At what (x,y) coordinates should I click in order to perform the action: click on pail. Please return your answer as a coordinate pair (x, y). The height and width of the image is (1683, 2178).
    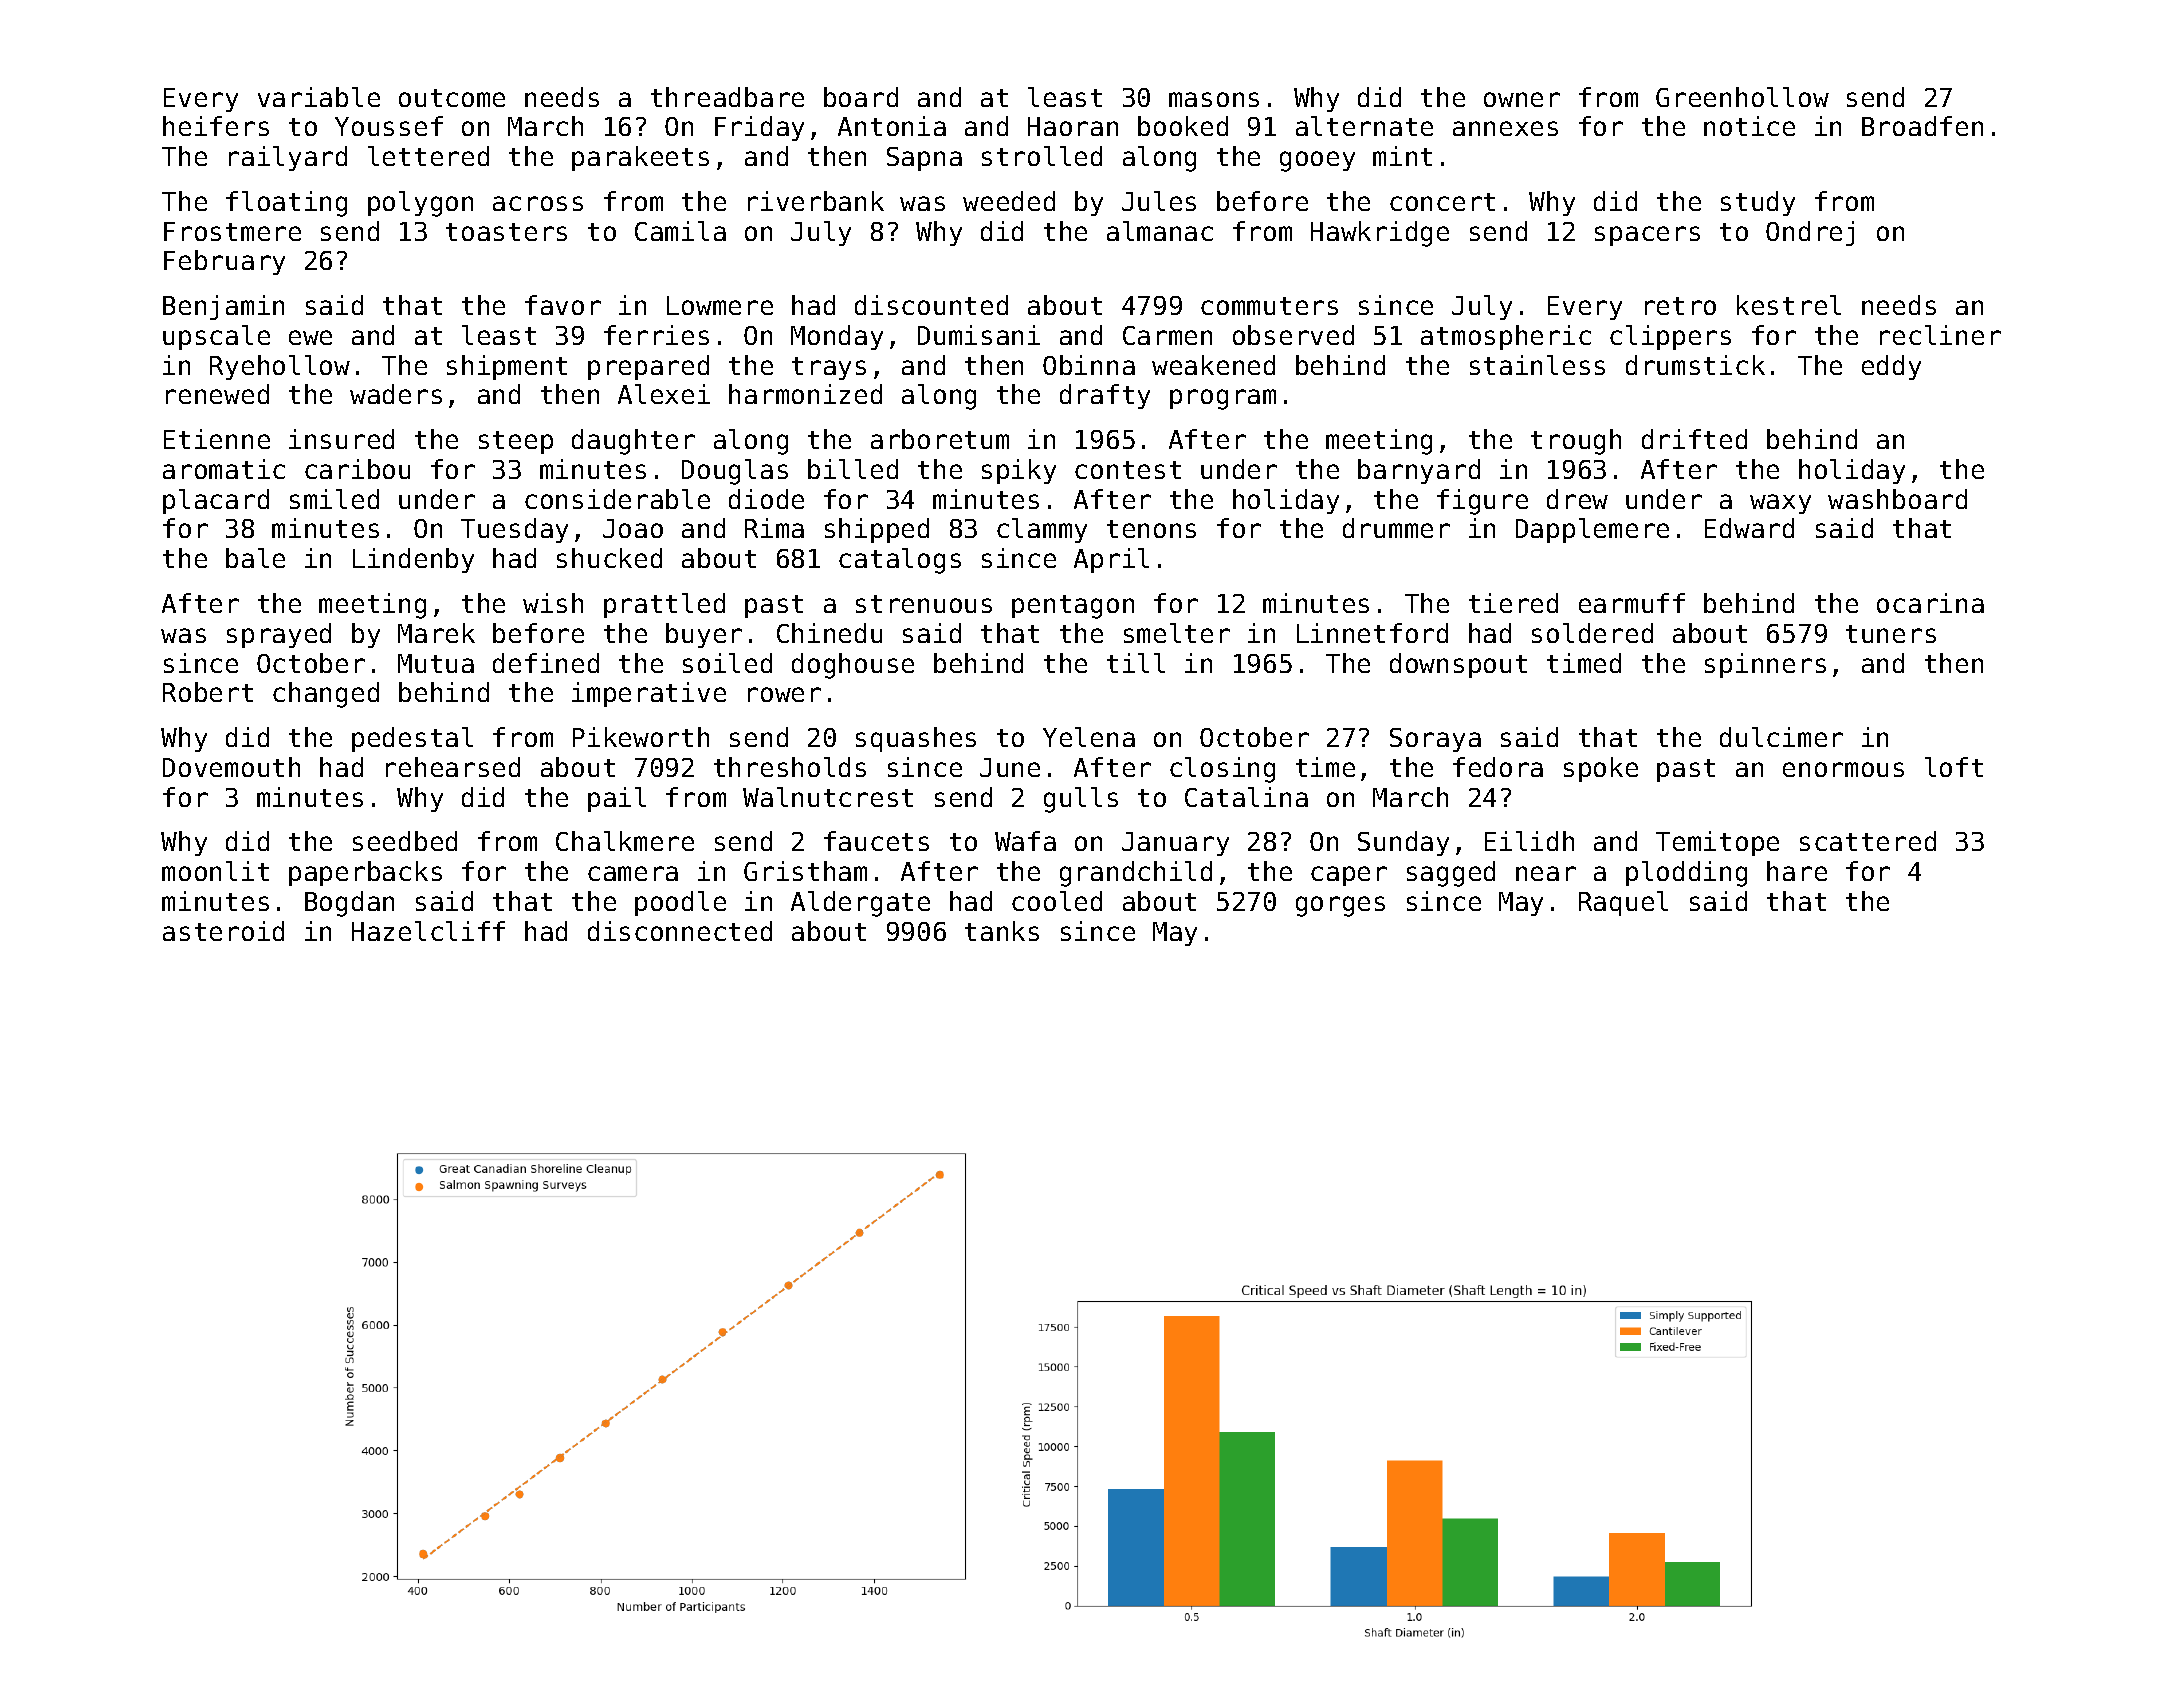
    Looking at the image, I should click on (617, 799).
